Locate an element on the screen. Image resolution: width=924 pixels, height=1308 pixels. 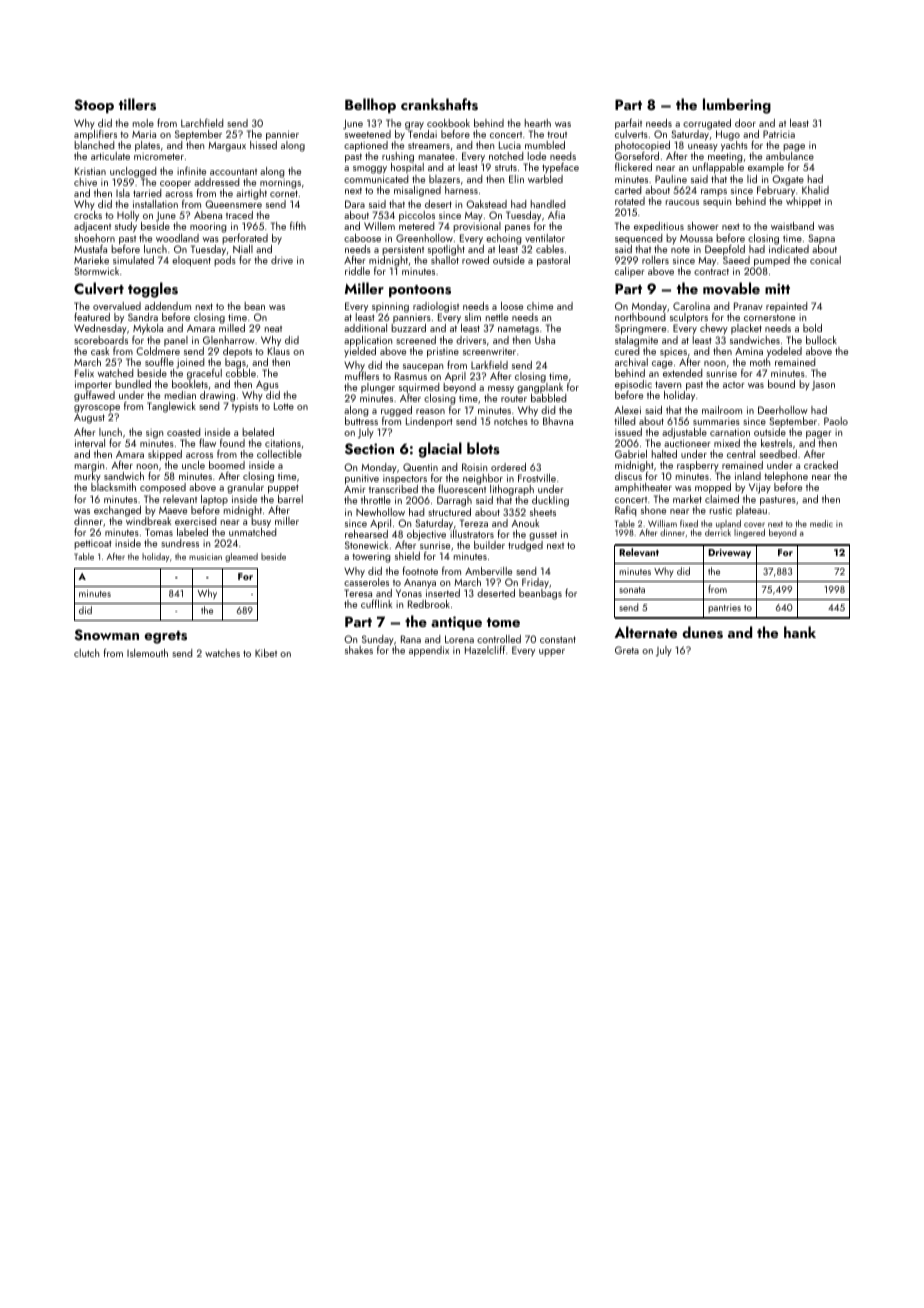
moth is located at coordinates (760, 362).
